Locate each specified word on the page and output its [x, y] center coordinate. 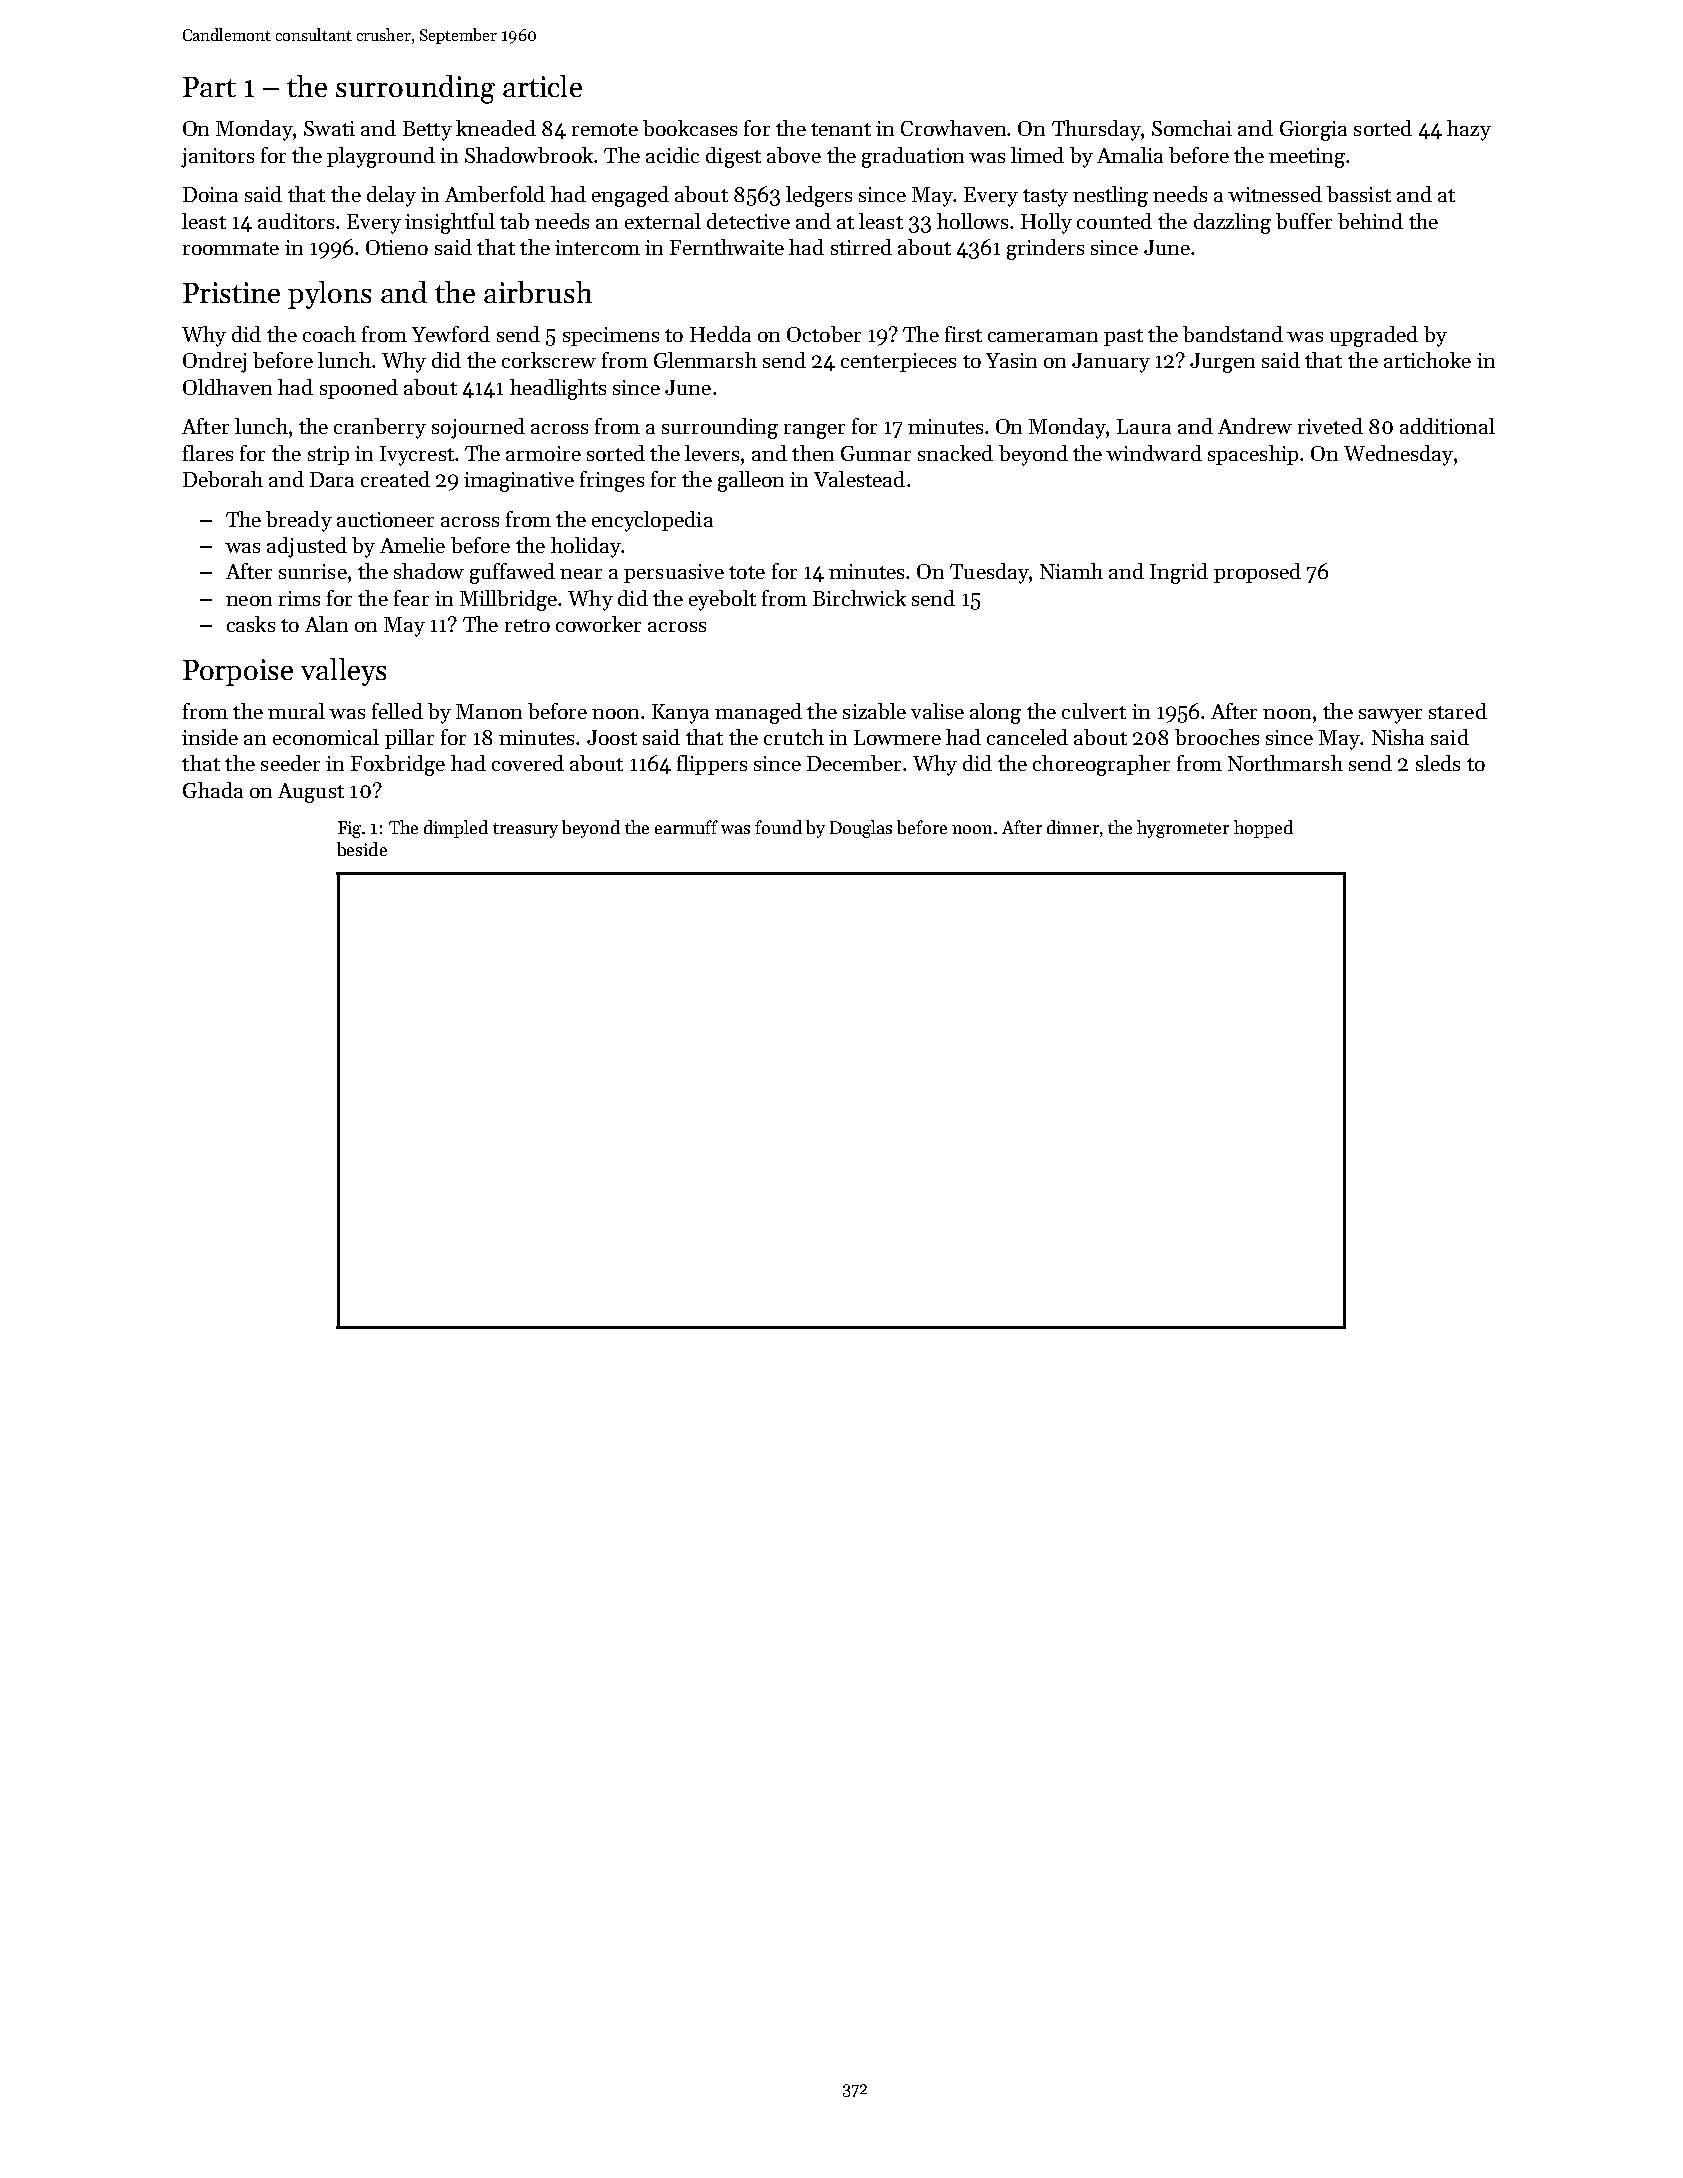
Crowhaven [954, 128]
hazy [1469, 130]
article [542, 86]
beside [362, 849]
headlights [558, 389]
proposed [1257, 573]
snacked [955, 453]
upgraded [1374, 336]
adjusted [307, 547]
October [824, 334]
